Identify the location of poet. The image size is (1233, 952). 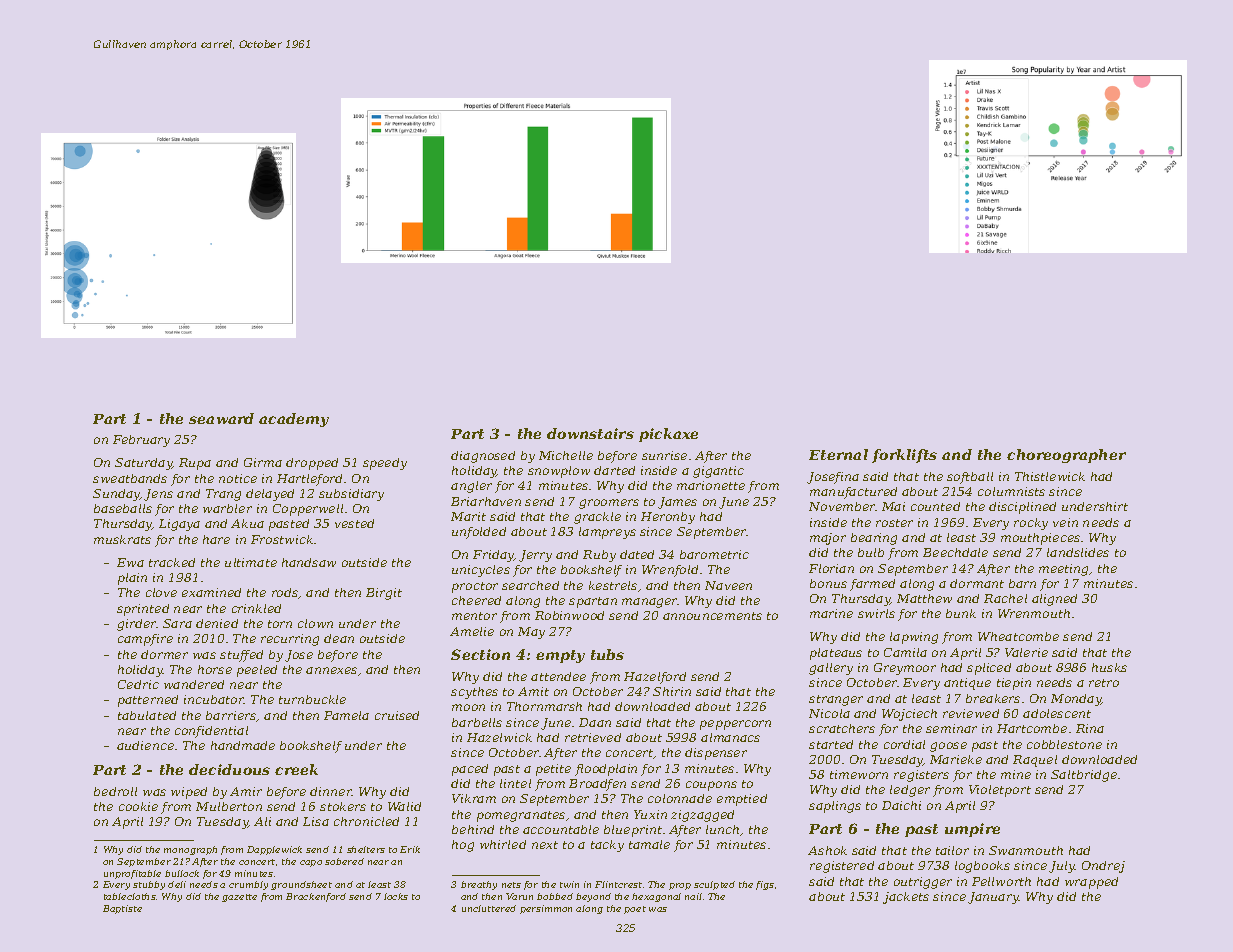
(635, 910).
